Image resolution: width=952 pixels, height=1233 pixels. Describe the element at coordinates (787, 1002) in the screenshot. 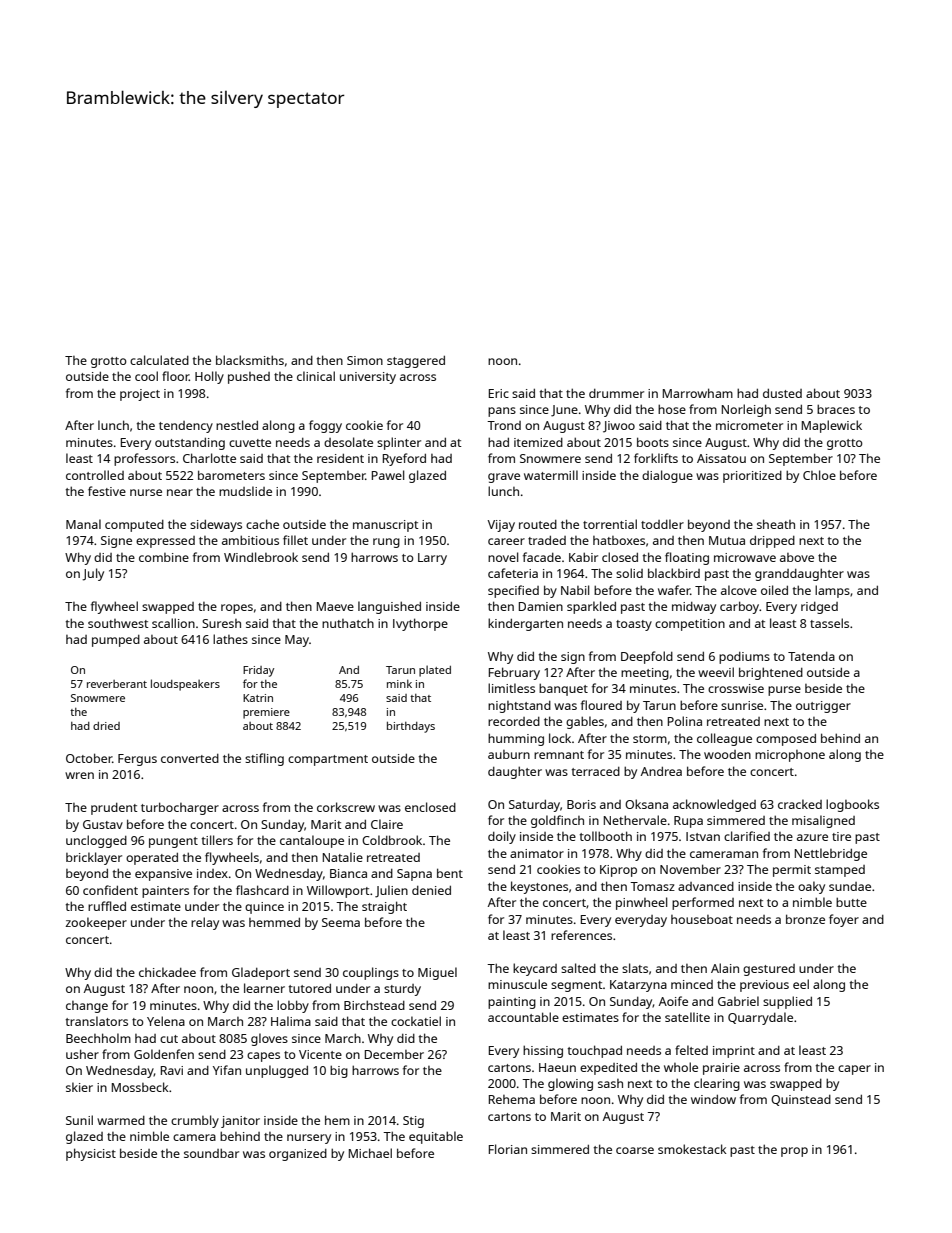

I see `supplied` at that location.
